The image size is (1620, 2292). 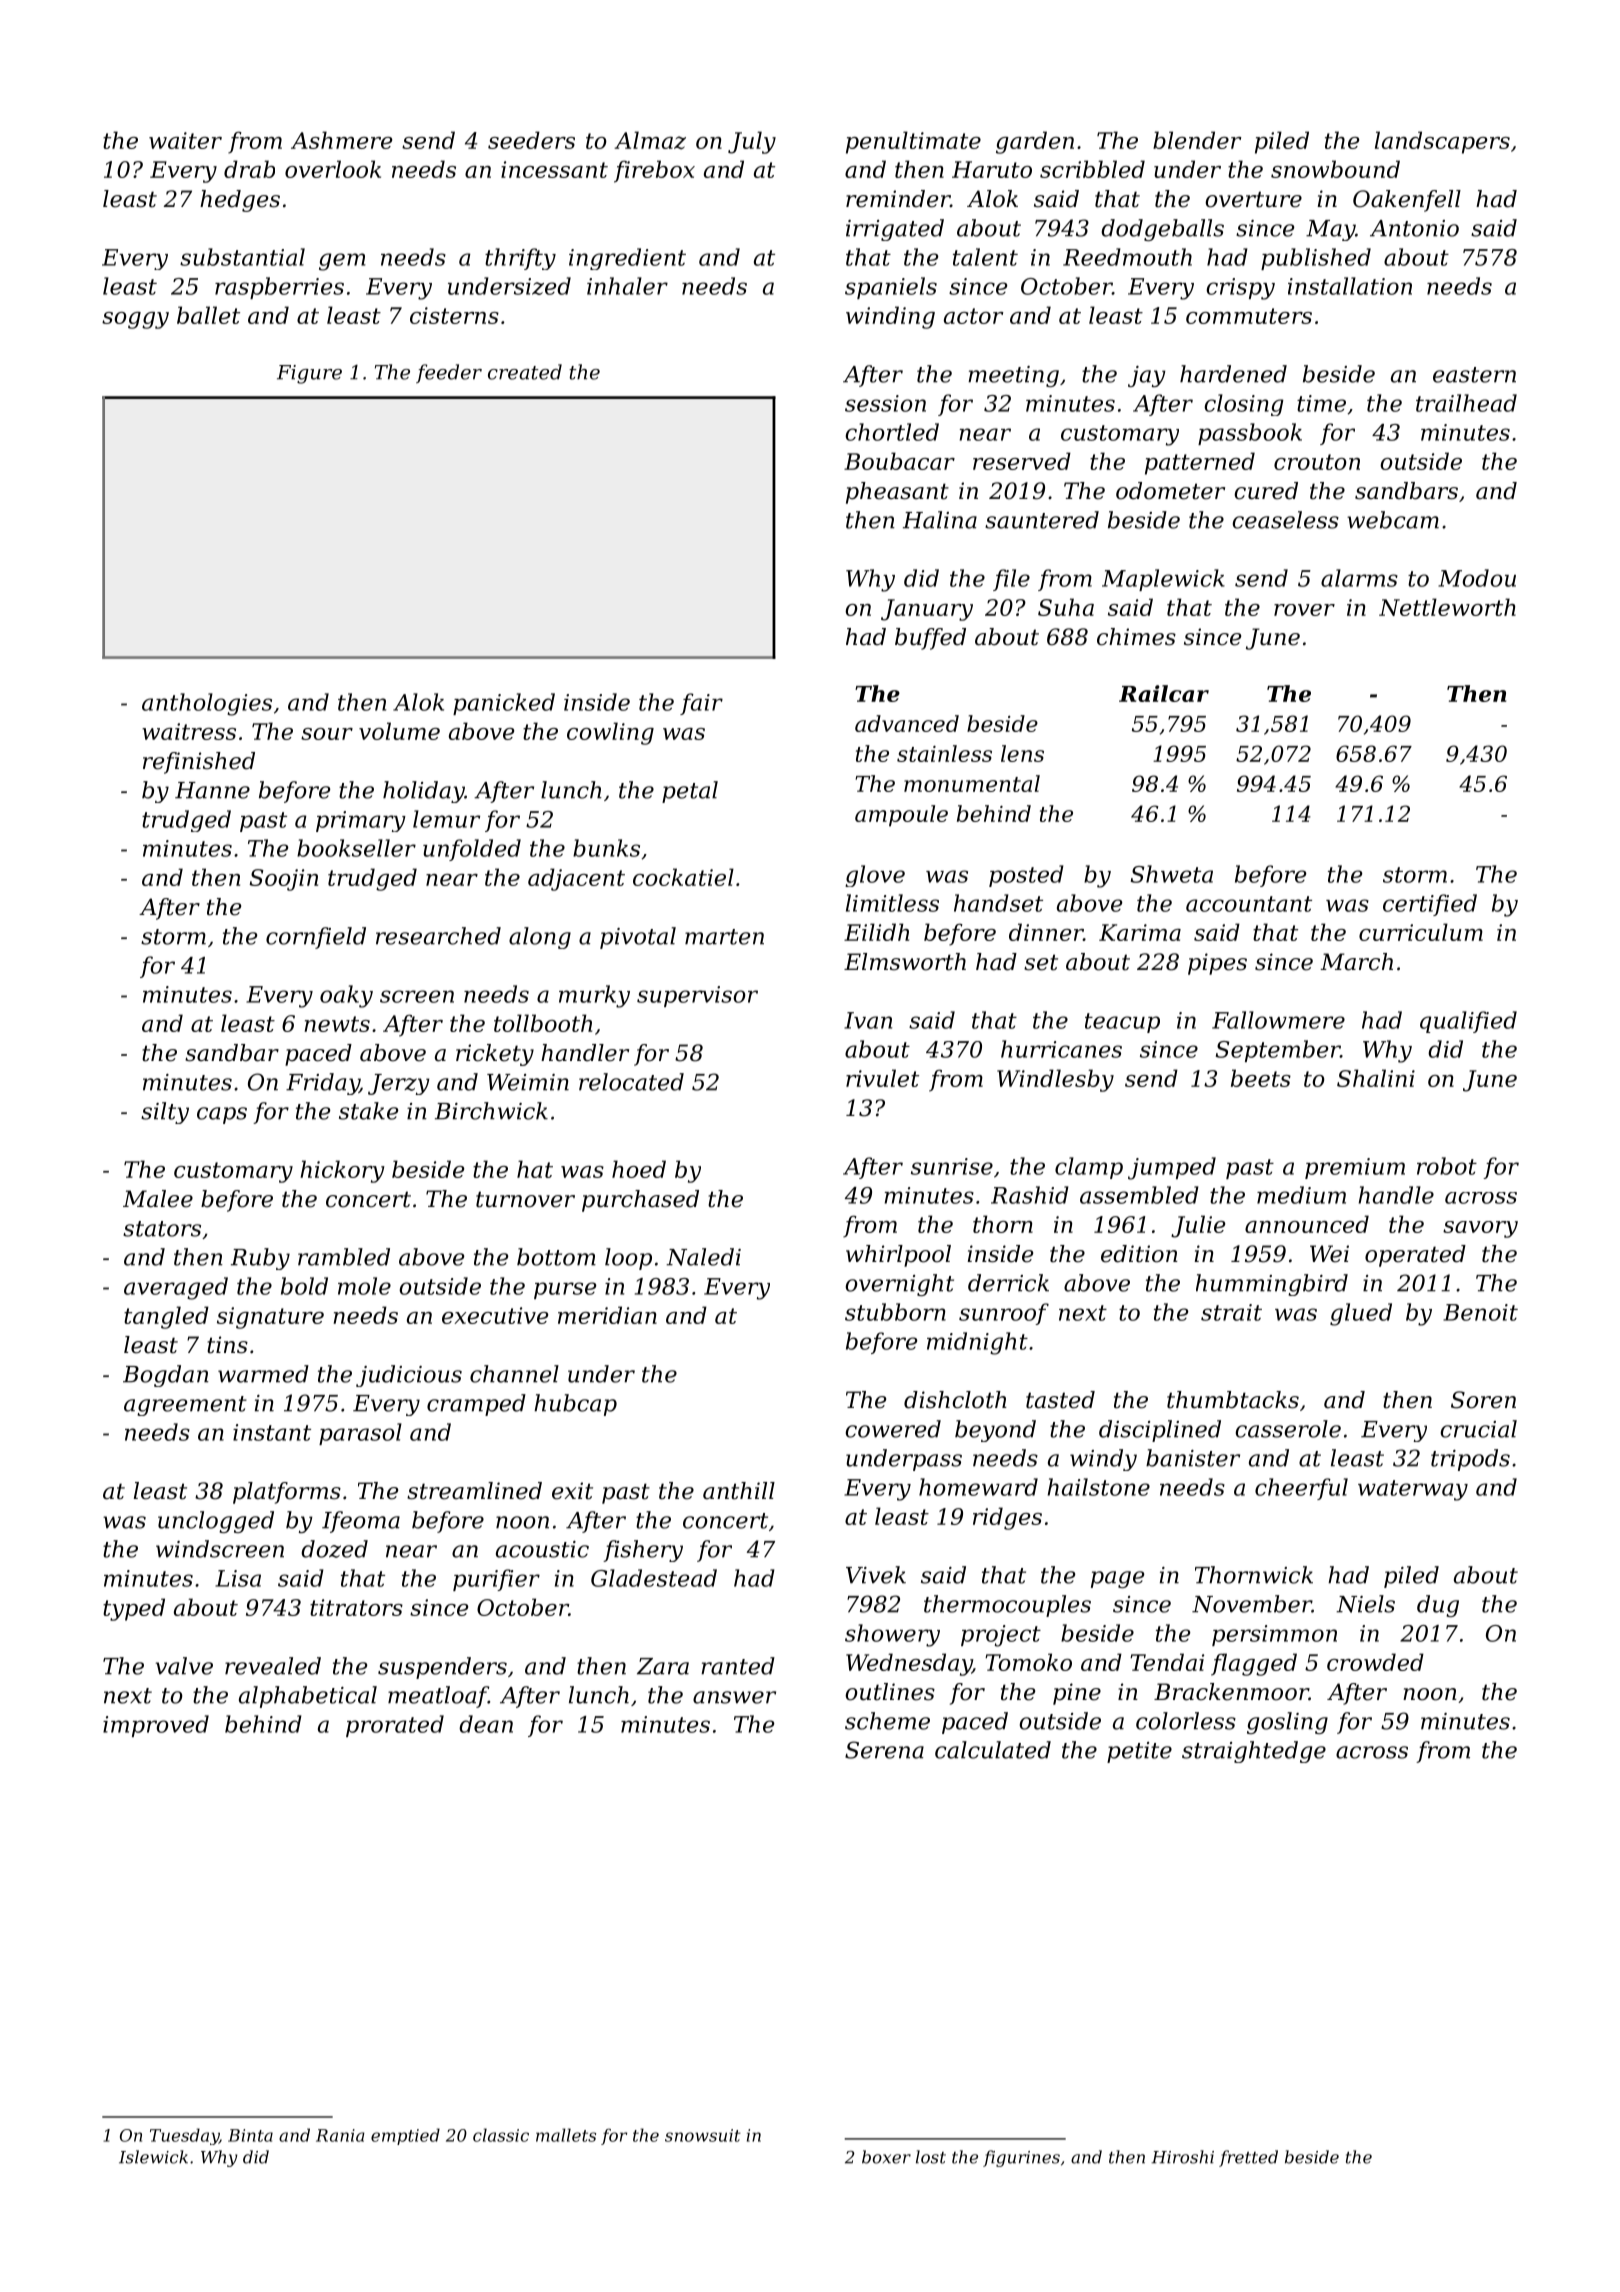 I want to click on gem, so click(x=342, y=262).
